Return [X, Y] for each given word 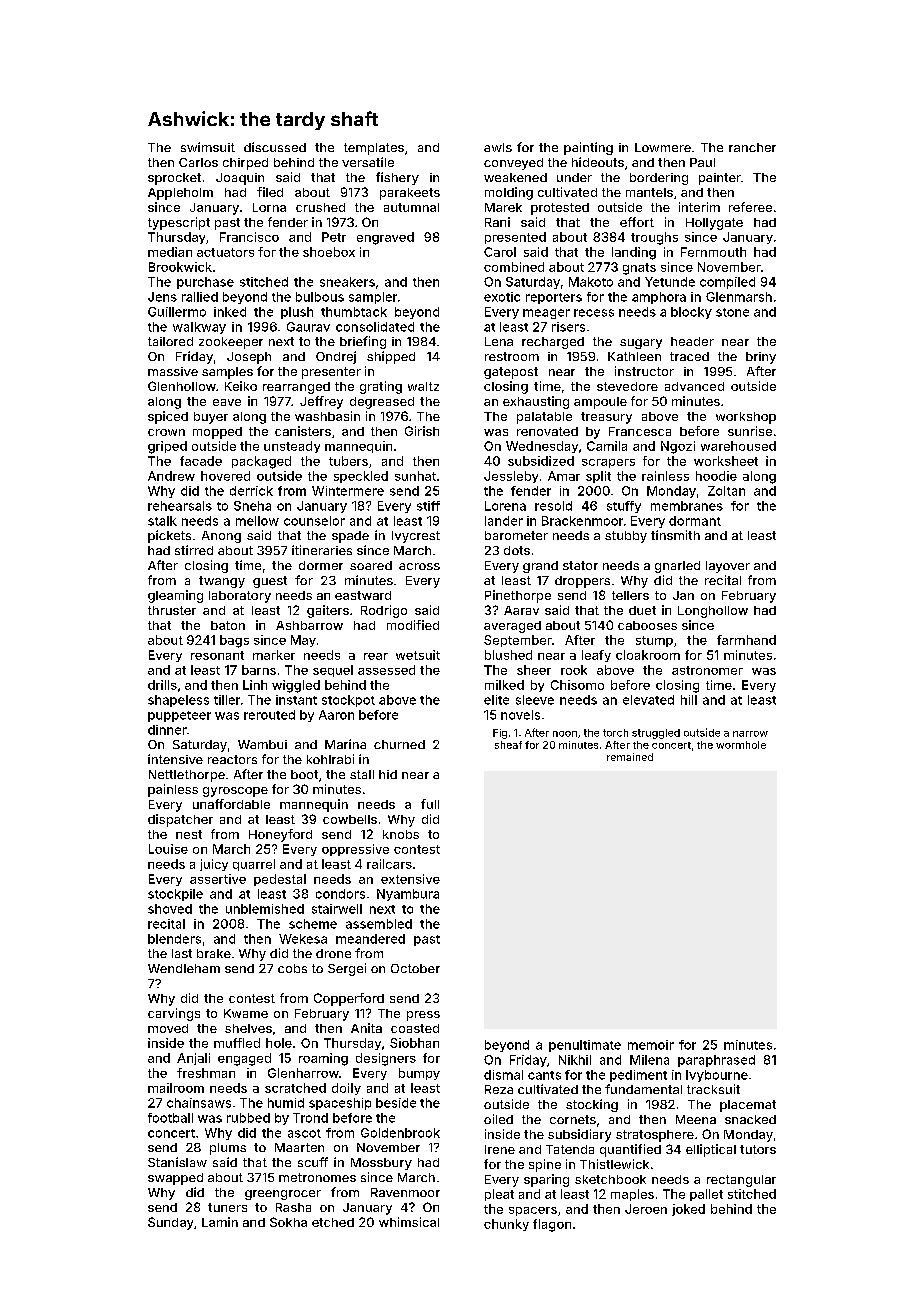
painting [588, 148]
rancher [752, 147]
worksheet [726, 461]
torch [615, 733]
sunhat [415, 476]
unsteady [292, 447]
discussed [275, 147]
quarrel [254, 865]
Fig [500, 734]
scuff [313, 1162]
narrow [750, 734]
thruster [172, 610]
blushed [508, 655]
